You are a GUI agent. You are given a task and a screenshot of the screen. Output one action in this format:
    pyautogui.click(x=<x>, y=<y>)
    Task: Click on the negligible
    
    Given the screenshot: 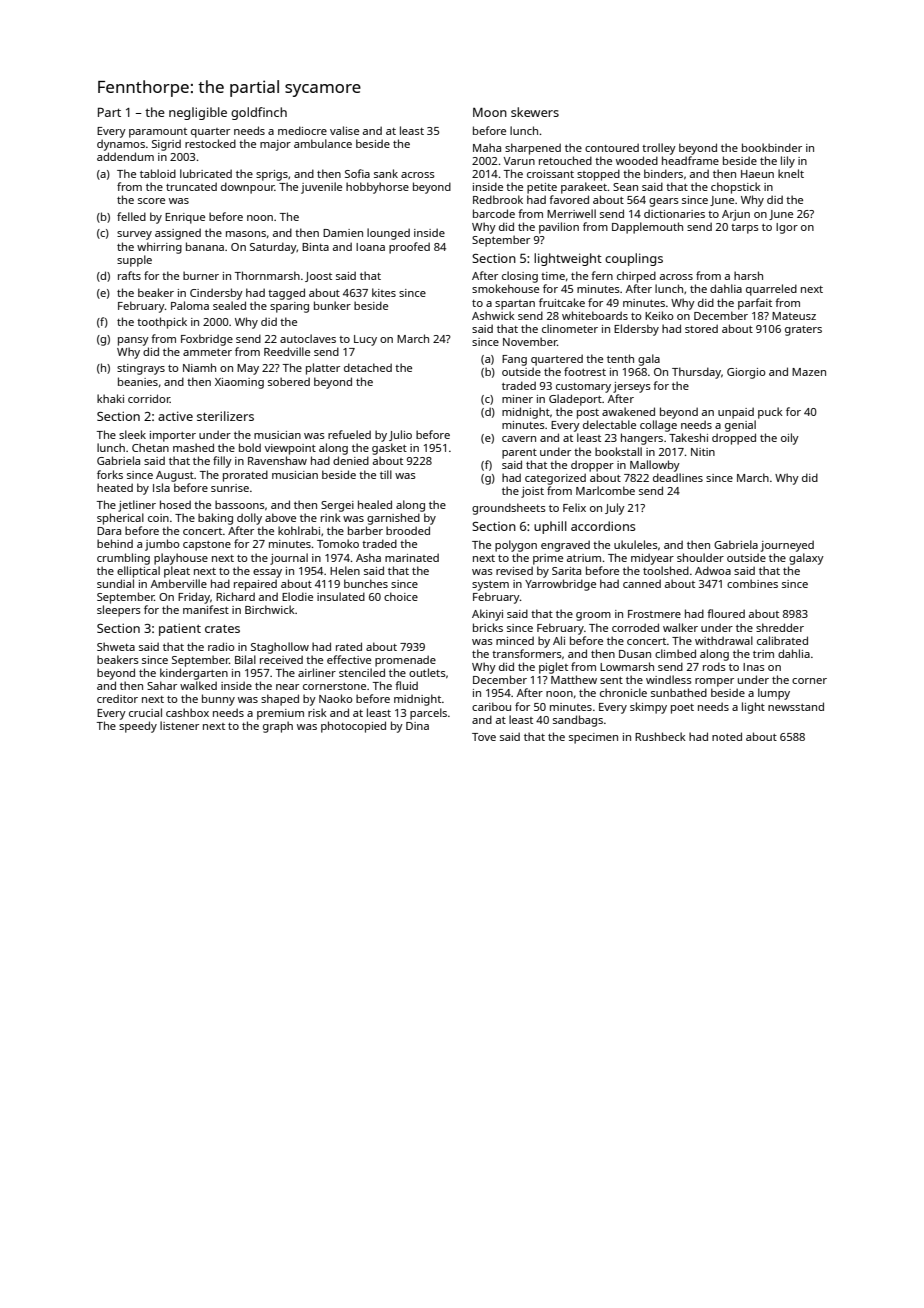 What is the action you would take?
    pyautogui.click(x=198, y=113)
